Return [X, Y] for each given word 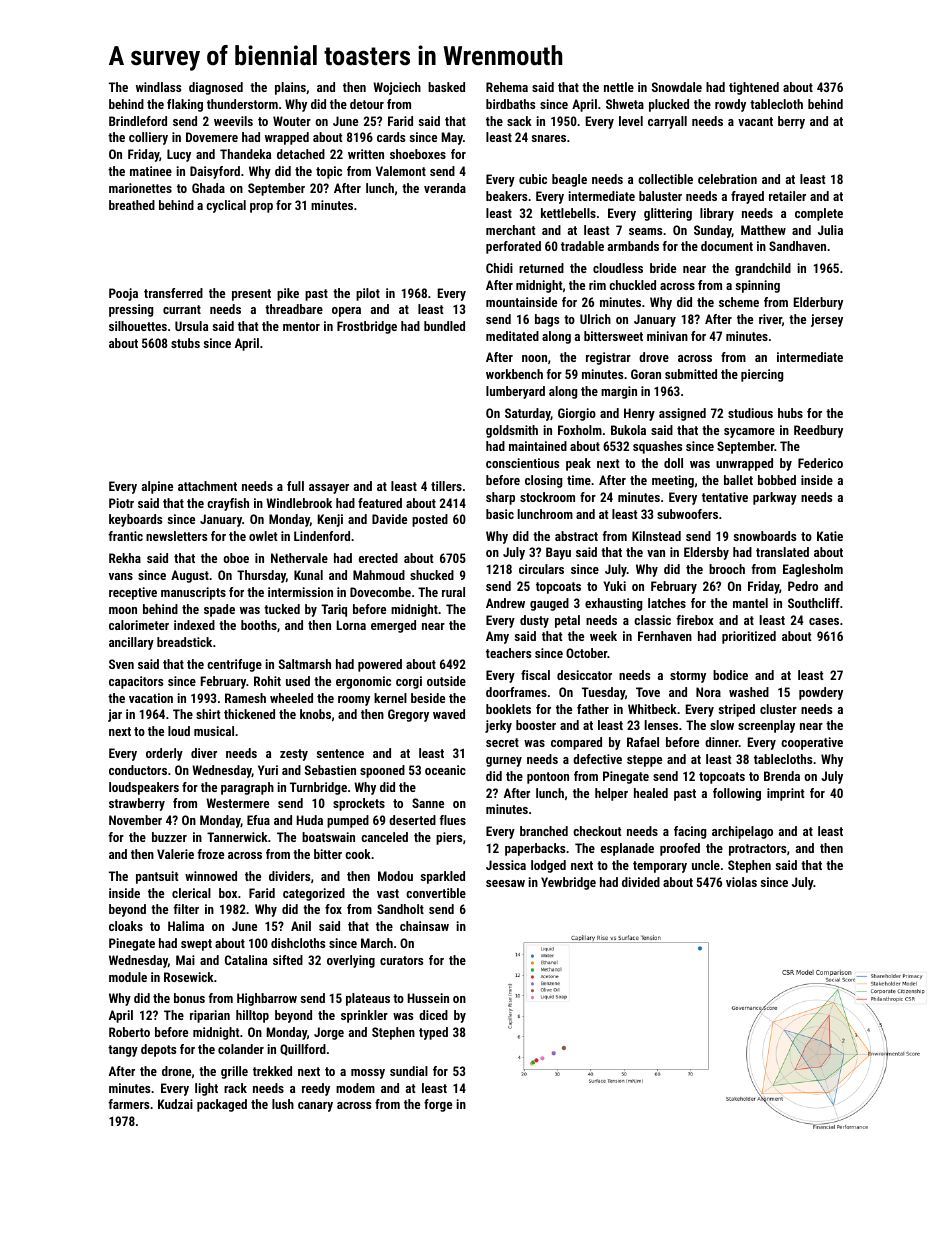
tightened [754, 88]
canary [315, 1107]
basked [446, 87]
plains [290, 88]
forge [438, 1105]
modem [355, 1088]
